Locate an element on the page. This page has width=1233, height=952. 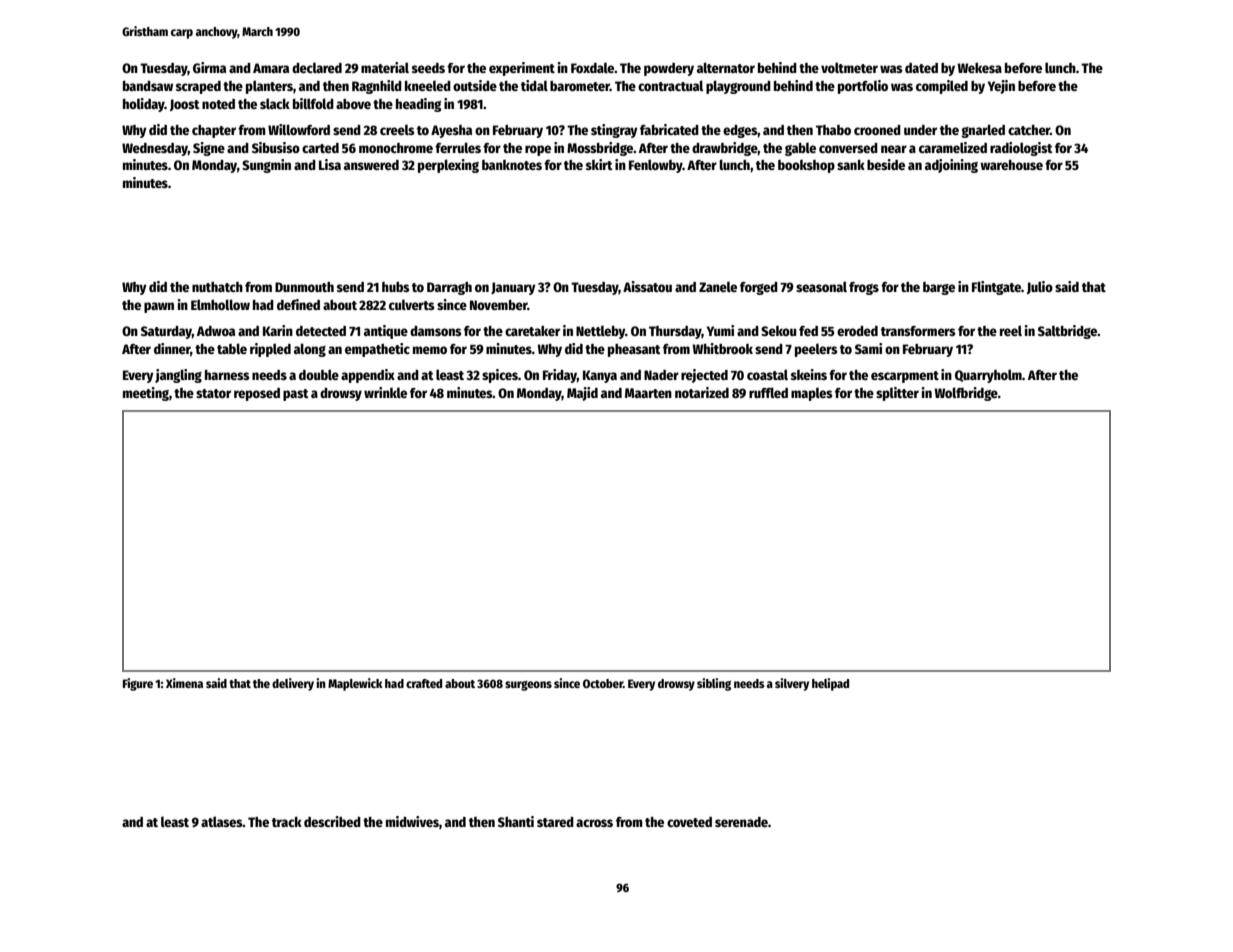
Fenlowby is located at coordinates (656, 166).
